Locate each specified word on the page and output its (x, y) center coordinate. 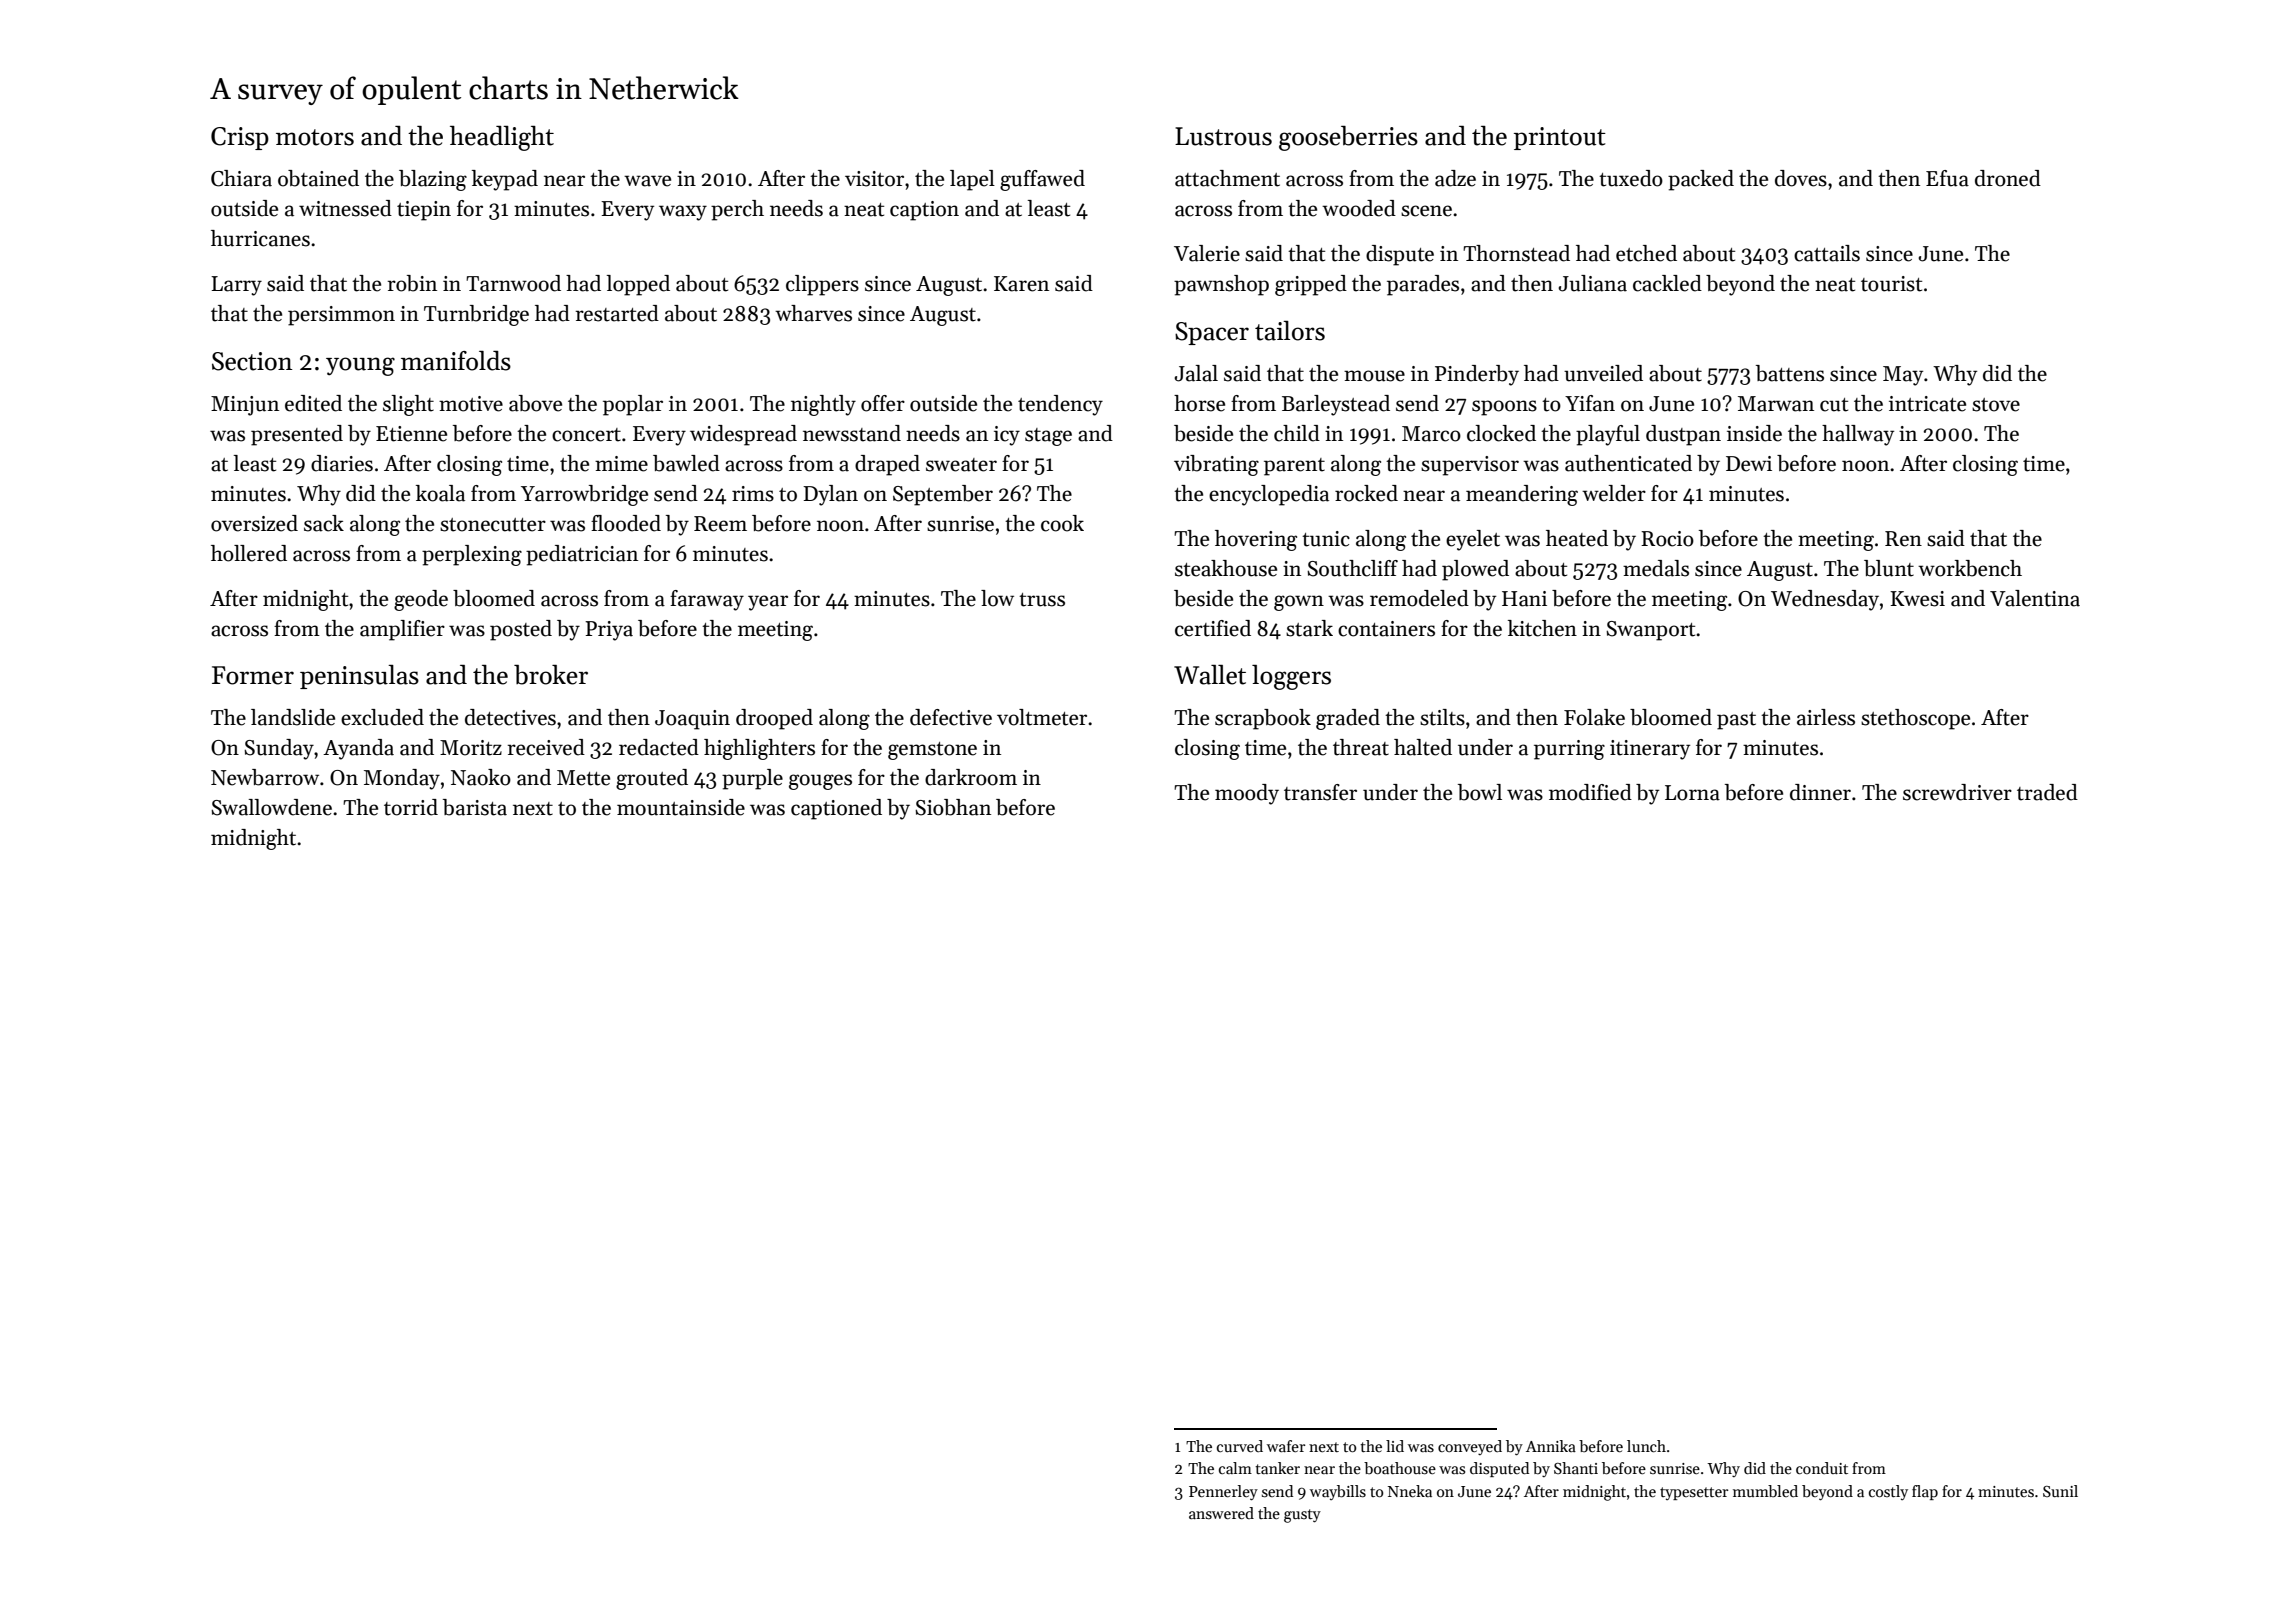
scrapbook (1263, 719)
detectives (510, 717)
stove (1996, 405)
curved (1240, 1446)
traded (2047, 792)
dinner (1820, 792)
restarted (617, 313)
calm (1235, 1468)
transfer (1320, 792)
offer (883, 403)
